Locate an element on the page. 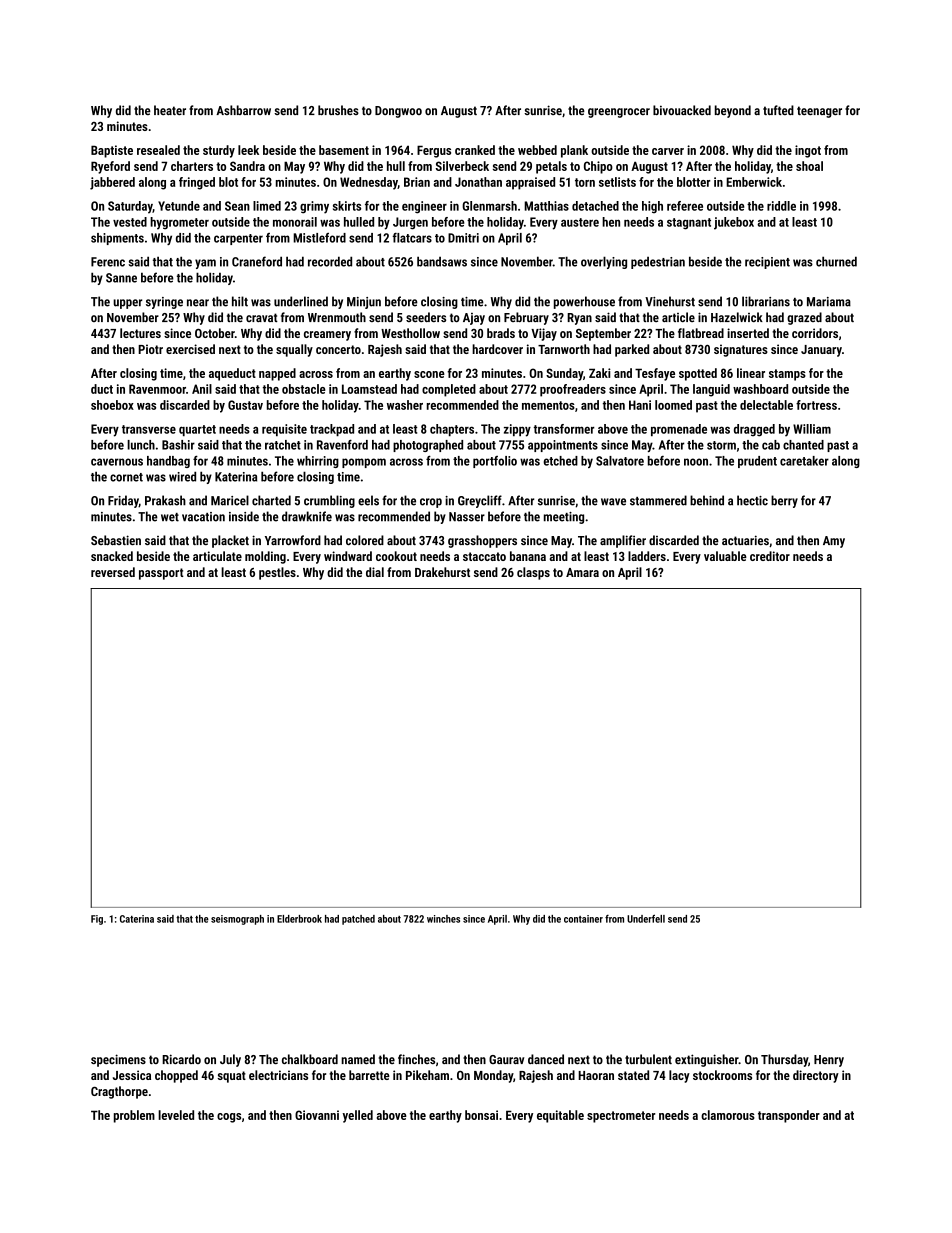  creditor is located at coordinates (770, 556).
